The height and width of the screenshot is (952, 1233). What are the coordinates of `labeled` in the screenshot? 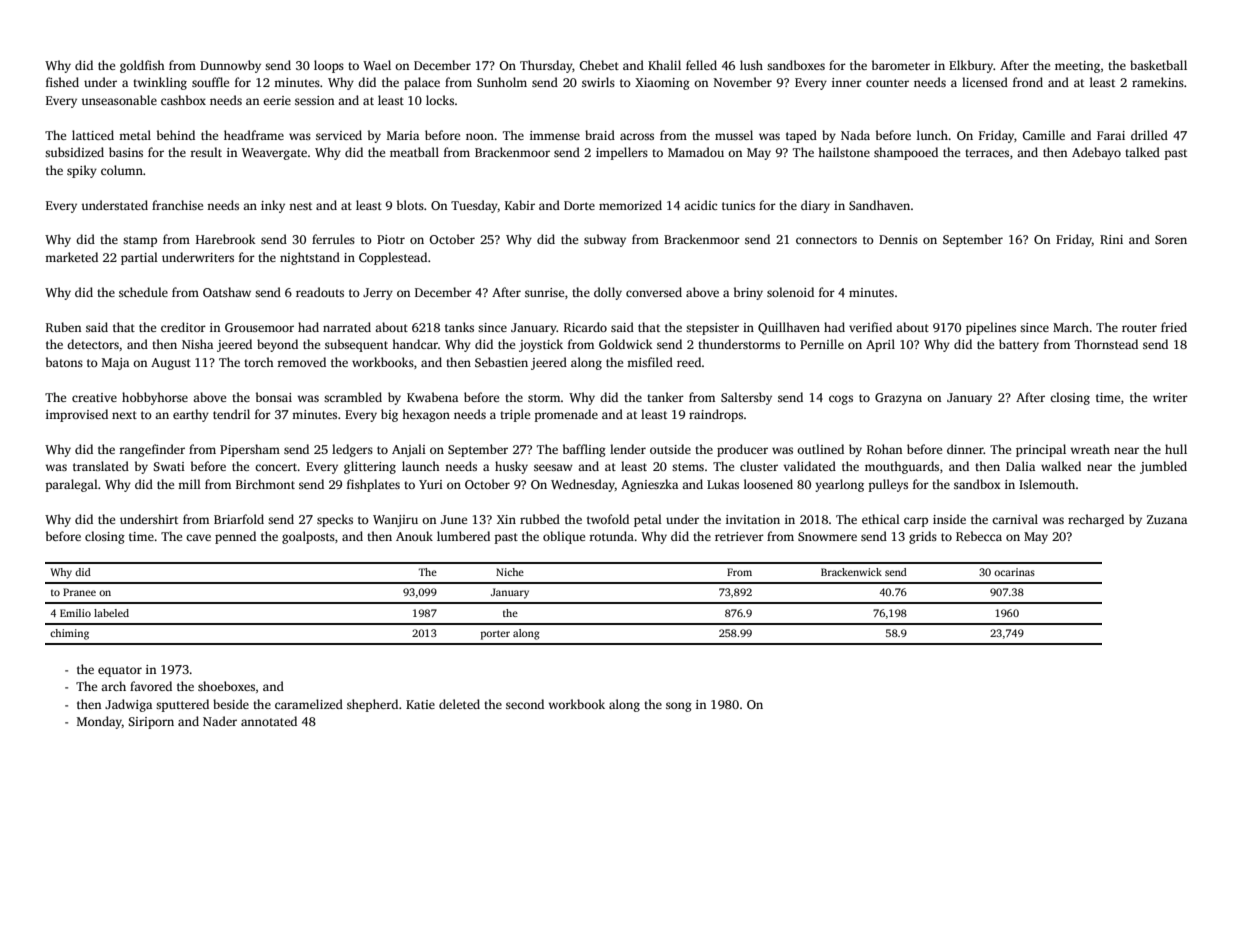 It's located at (111, 613).
